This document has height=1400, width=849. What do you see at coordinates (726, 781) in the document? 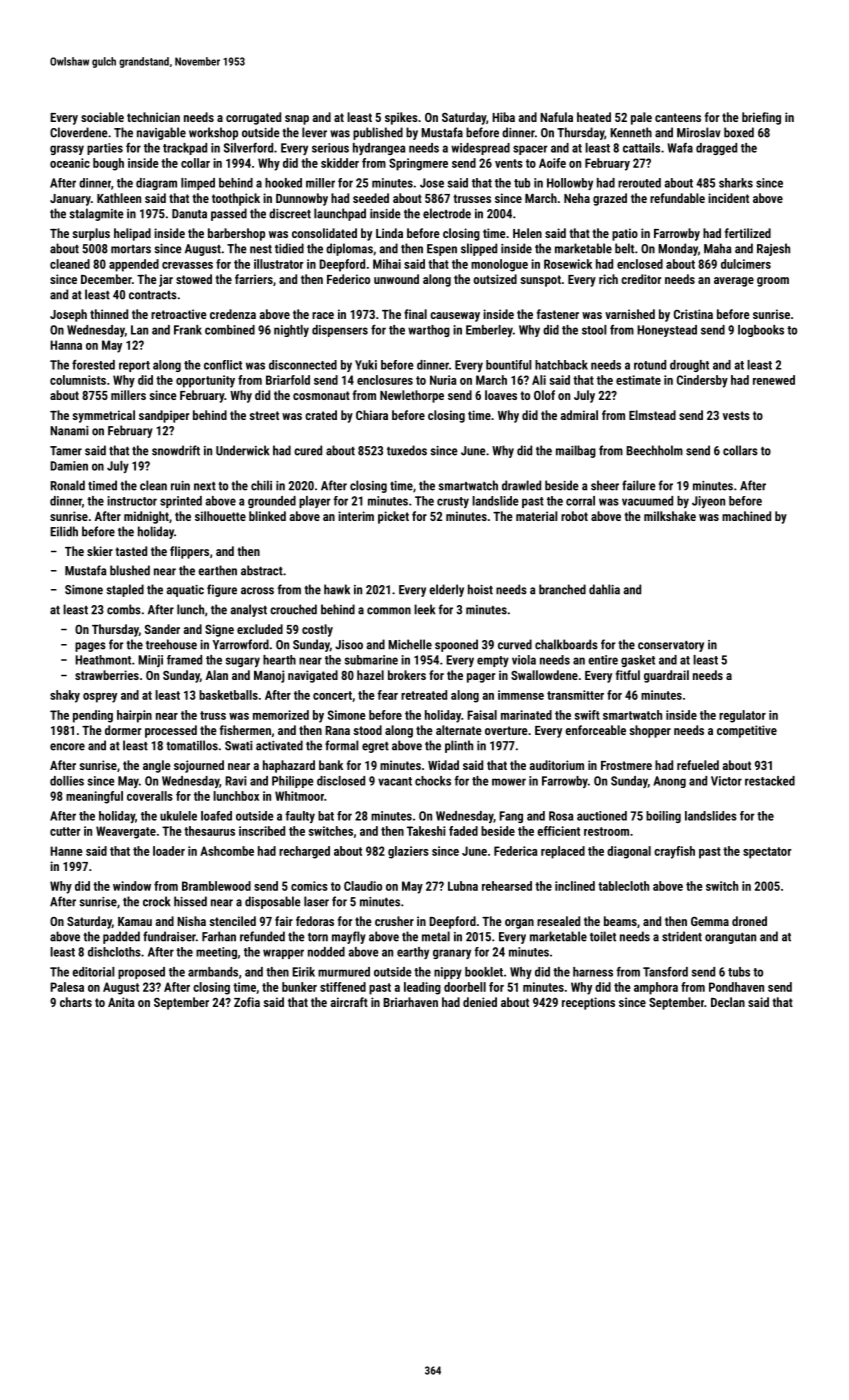
I see `Victor` at bounding box center [726, 781].
